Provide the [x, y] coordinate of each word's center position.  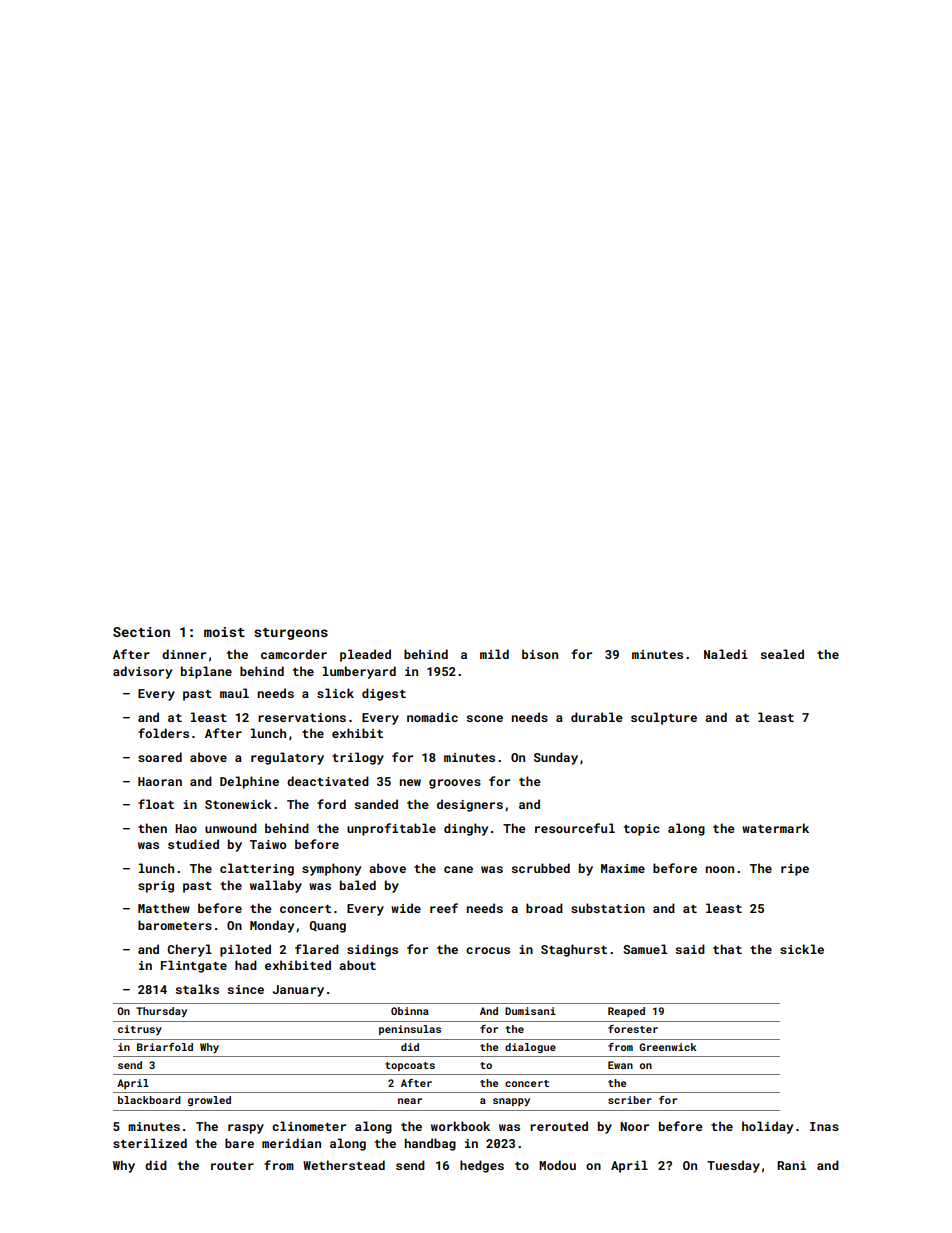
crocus [488, 950]
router [232, 1166]
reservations [302, 717]
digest [384, 694]
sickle [802, 949]
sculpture [664, 718]
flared [317, 949]
